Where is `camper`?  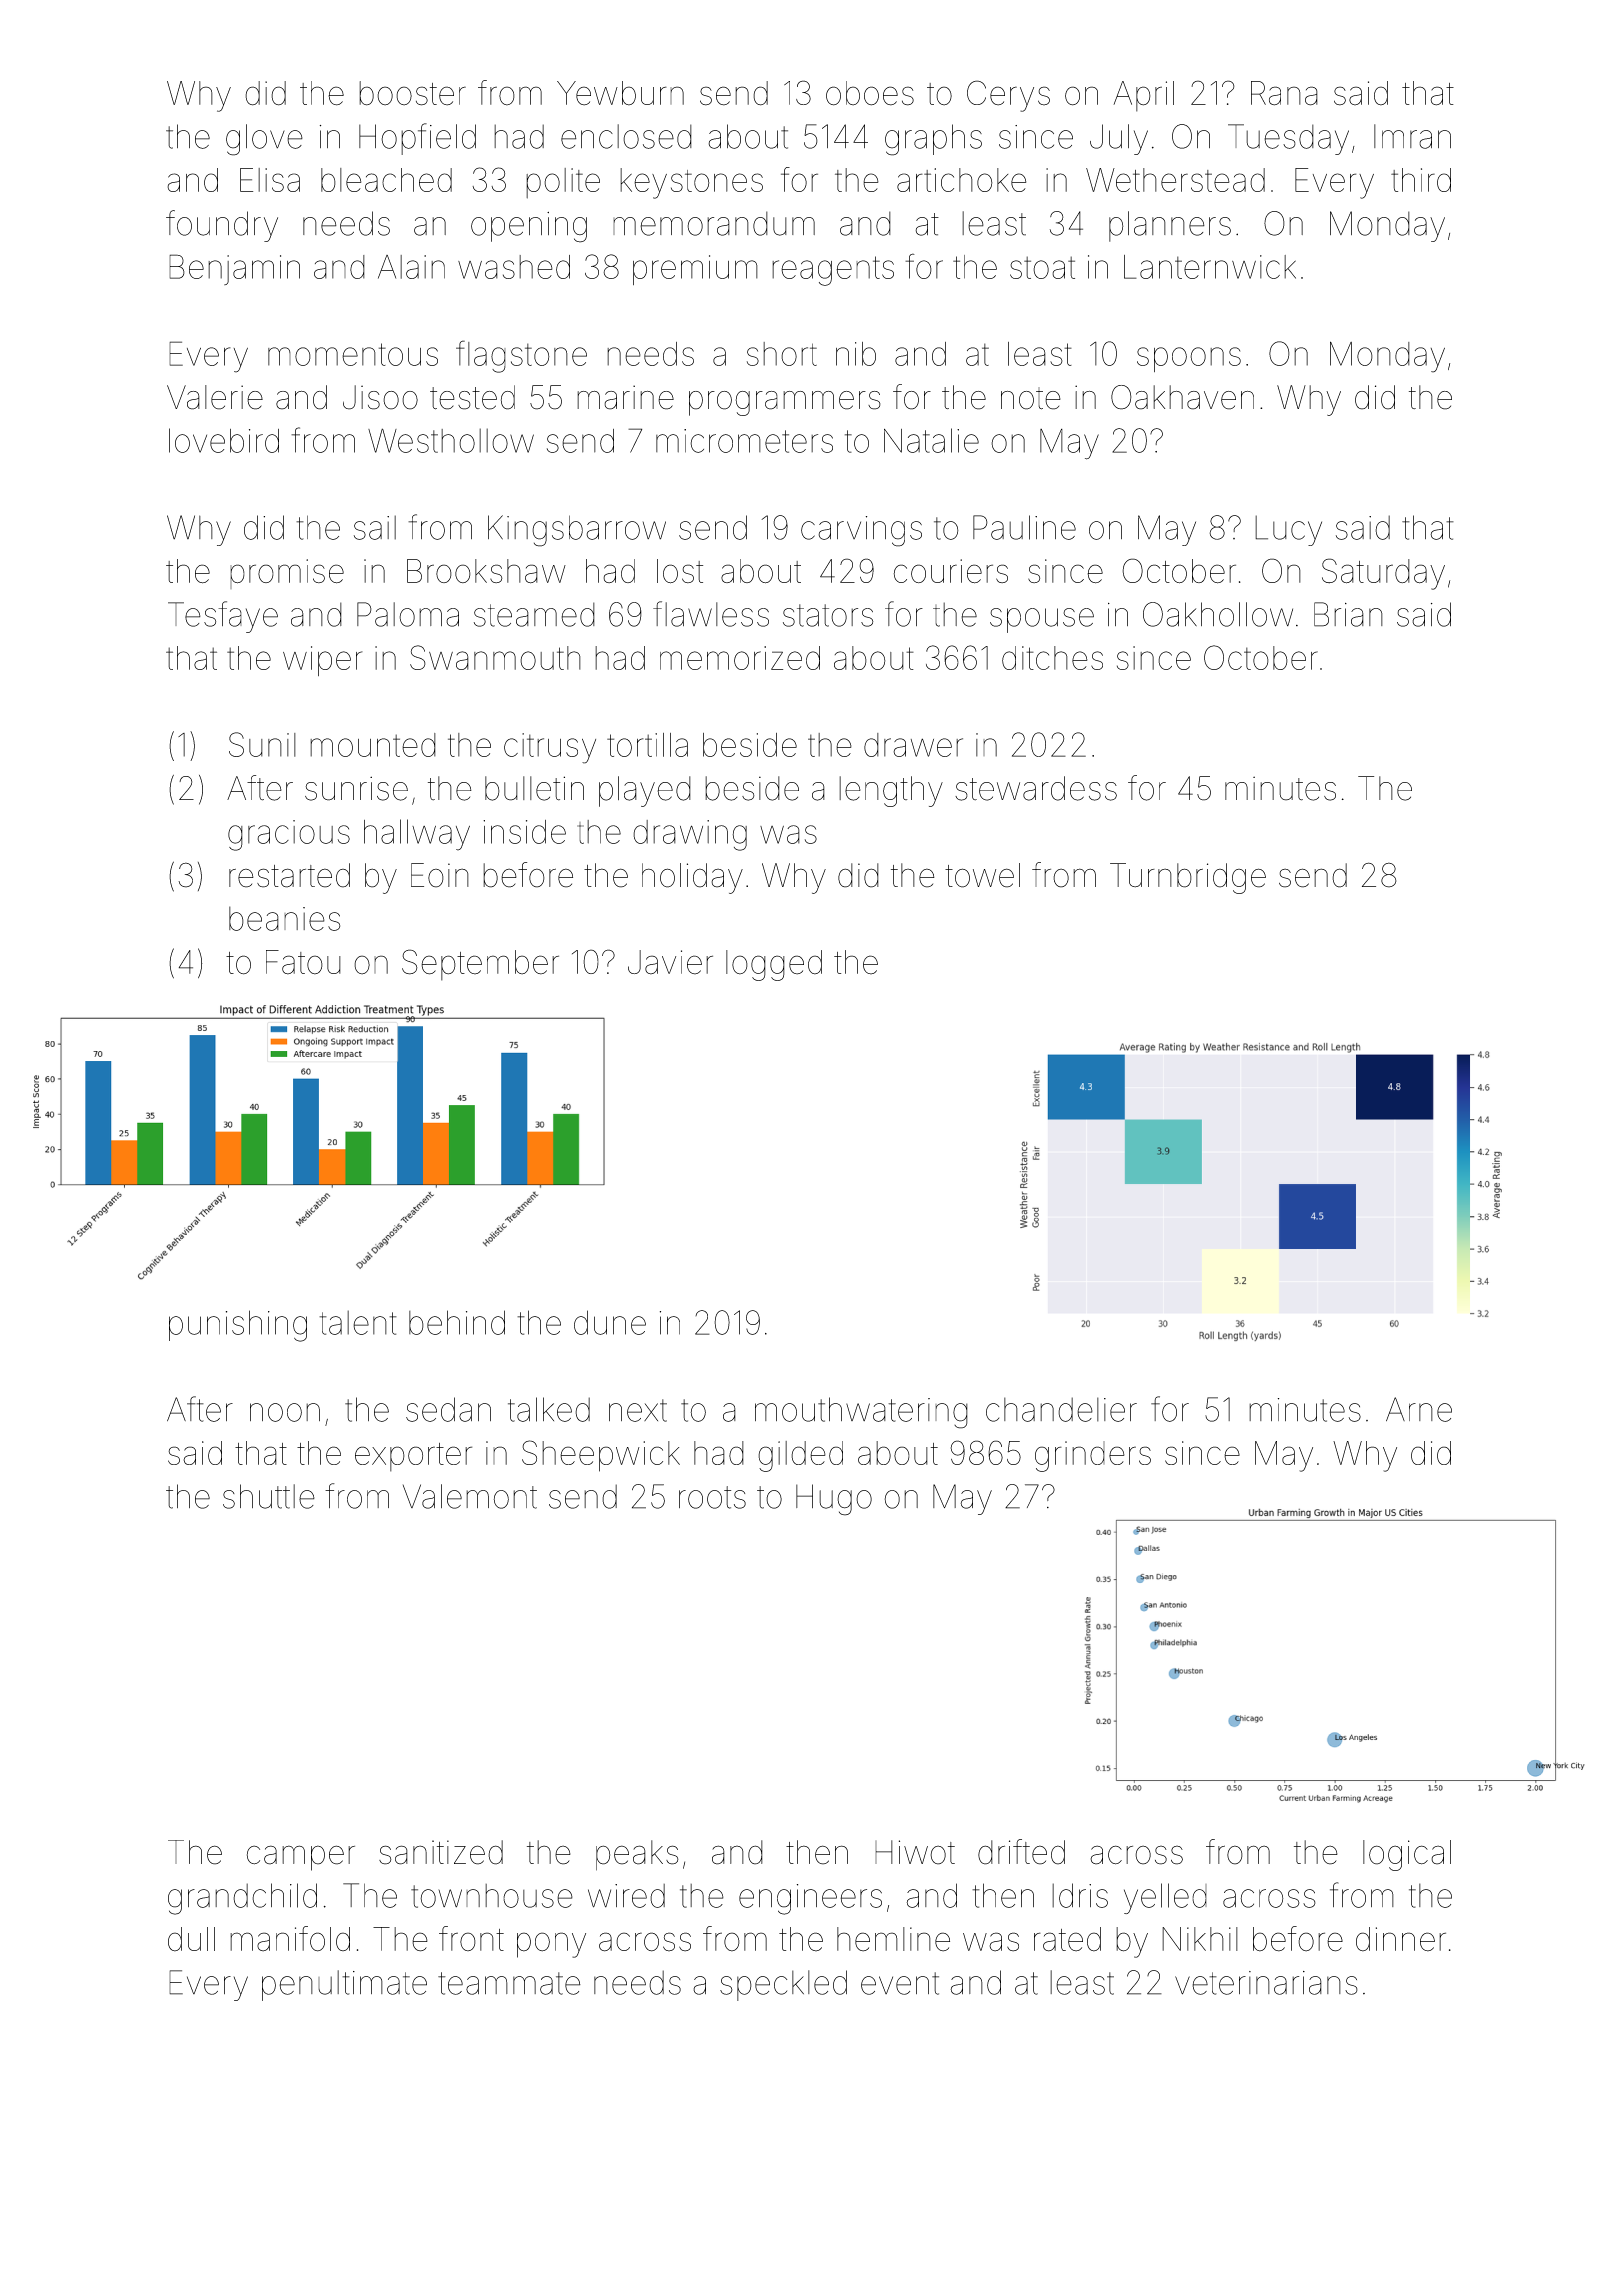
camper is located at coordinates (301, 1858).
